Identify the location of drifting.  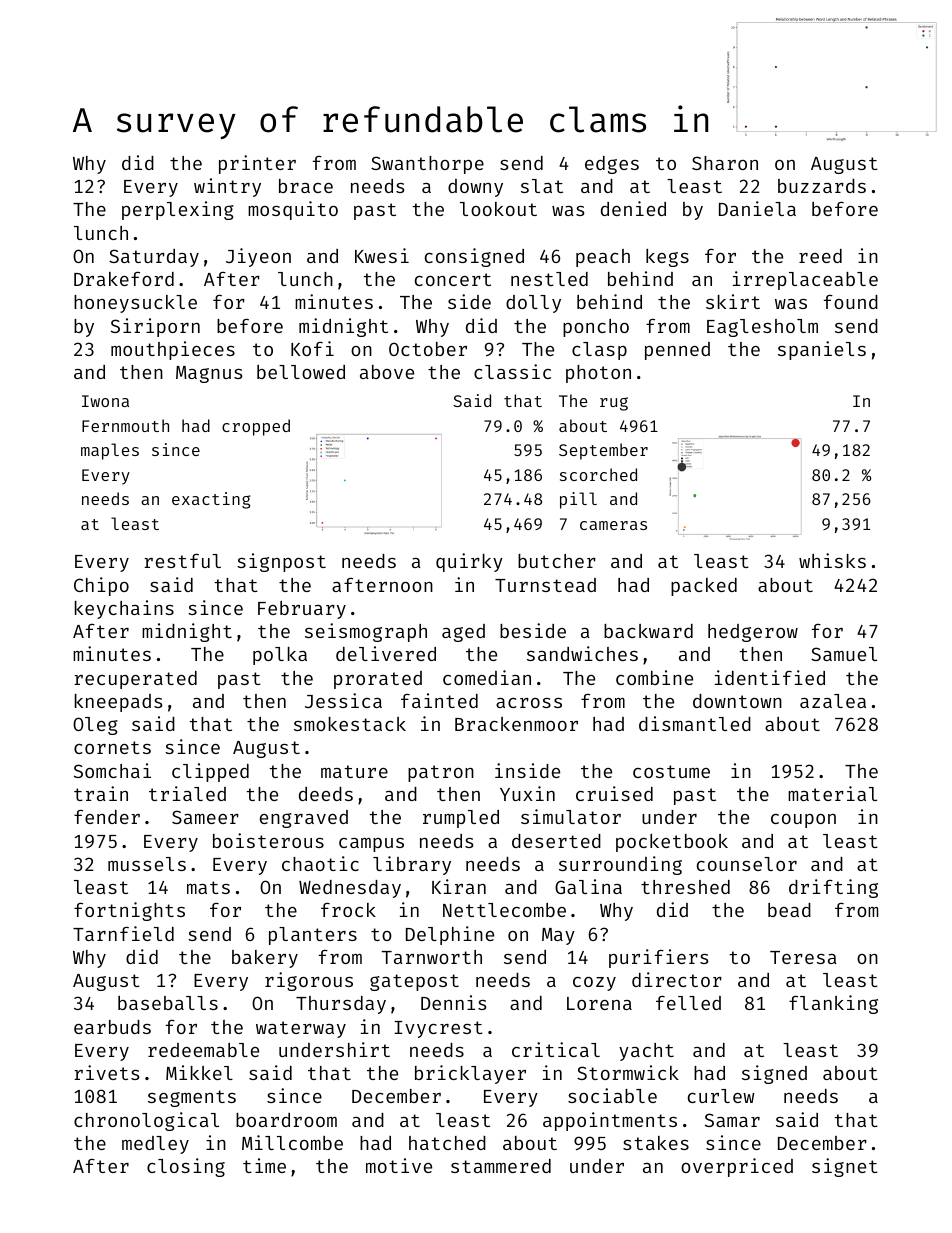
(833, 888).
